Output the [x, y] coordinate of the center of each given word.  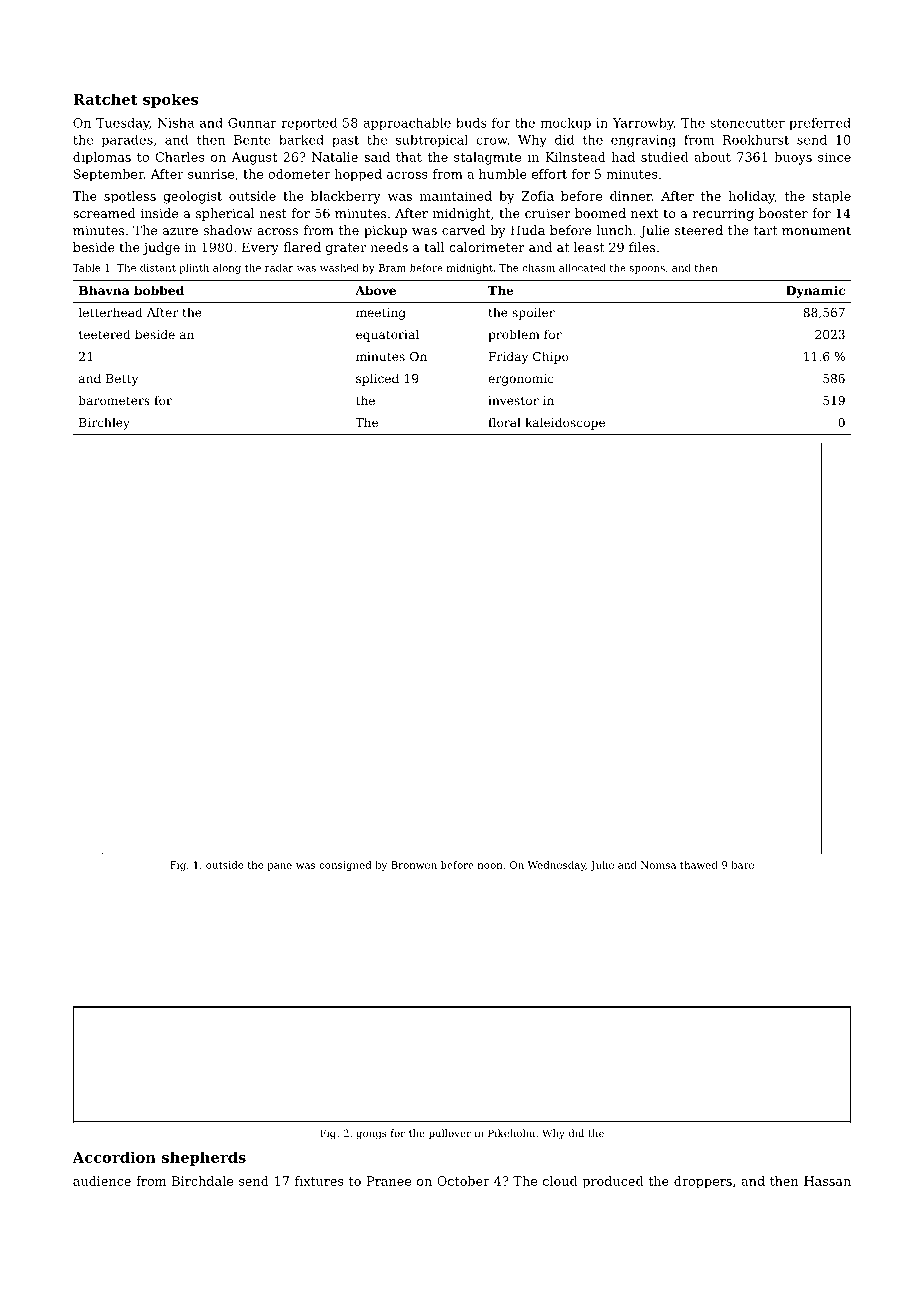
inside [159, 213]
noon [490, 866]
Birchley [104, 423]
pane [279, 867]
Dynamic [815, 291]
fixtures [319, 1181]
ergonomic [521, 380]
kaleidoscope [565, 423]
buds [471, 123]
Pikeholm [511, 1133]
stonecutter [747, 123]
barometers [114, 400]
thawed [699, 865]
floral [504, 422]
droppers [703, 1182]
